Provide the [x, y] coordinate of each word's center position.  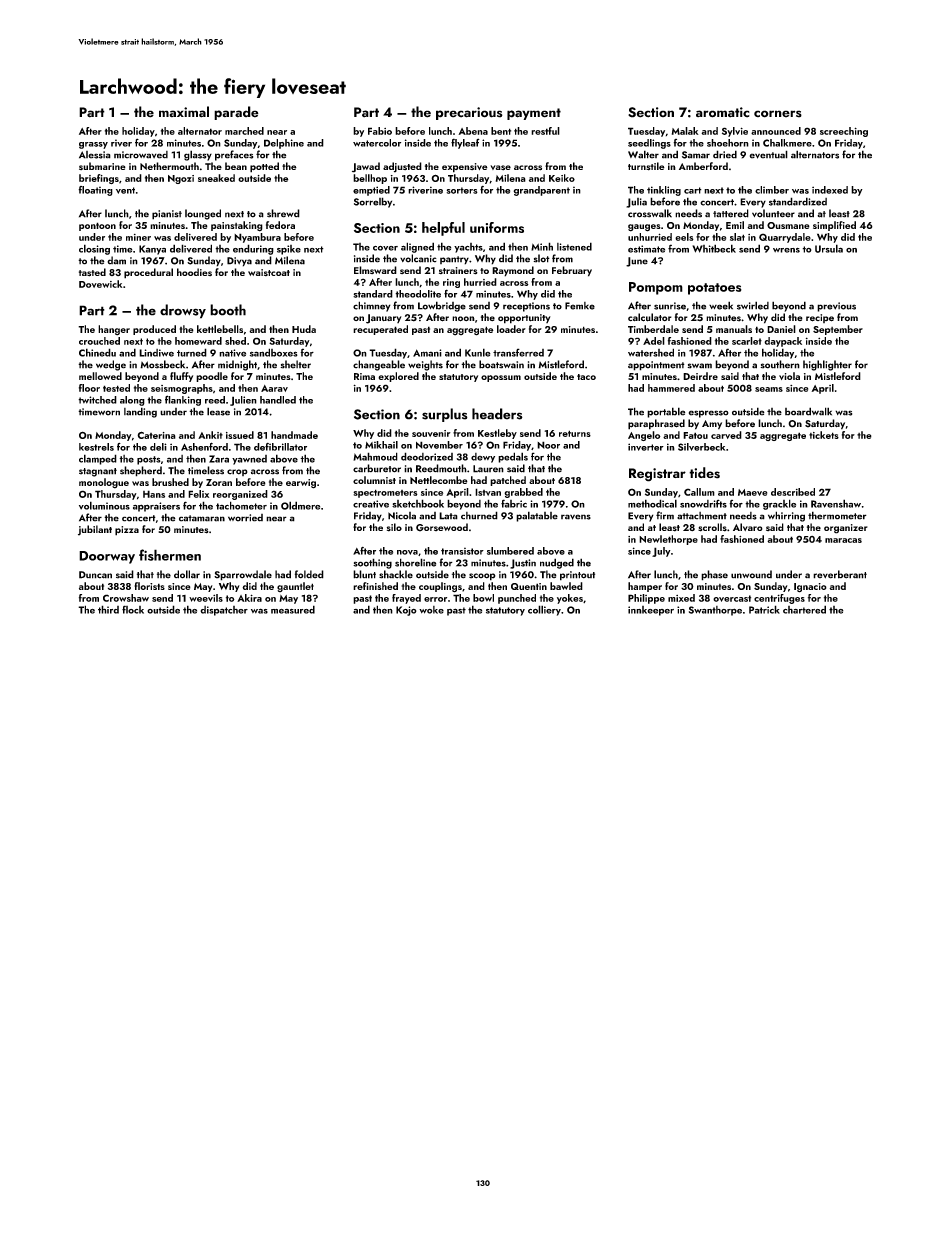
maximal [184, 112]
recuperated [380, 330]
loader [511, 329]
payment [534, 114]
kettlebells [220, 329]
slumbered [510, 551]
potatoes [715, 289]
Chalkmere [787, 143]
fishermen [170, 555]
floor [89, 388]
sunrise [670, 306]
